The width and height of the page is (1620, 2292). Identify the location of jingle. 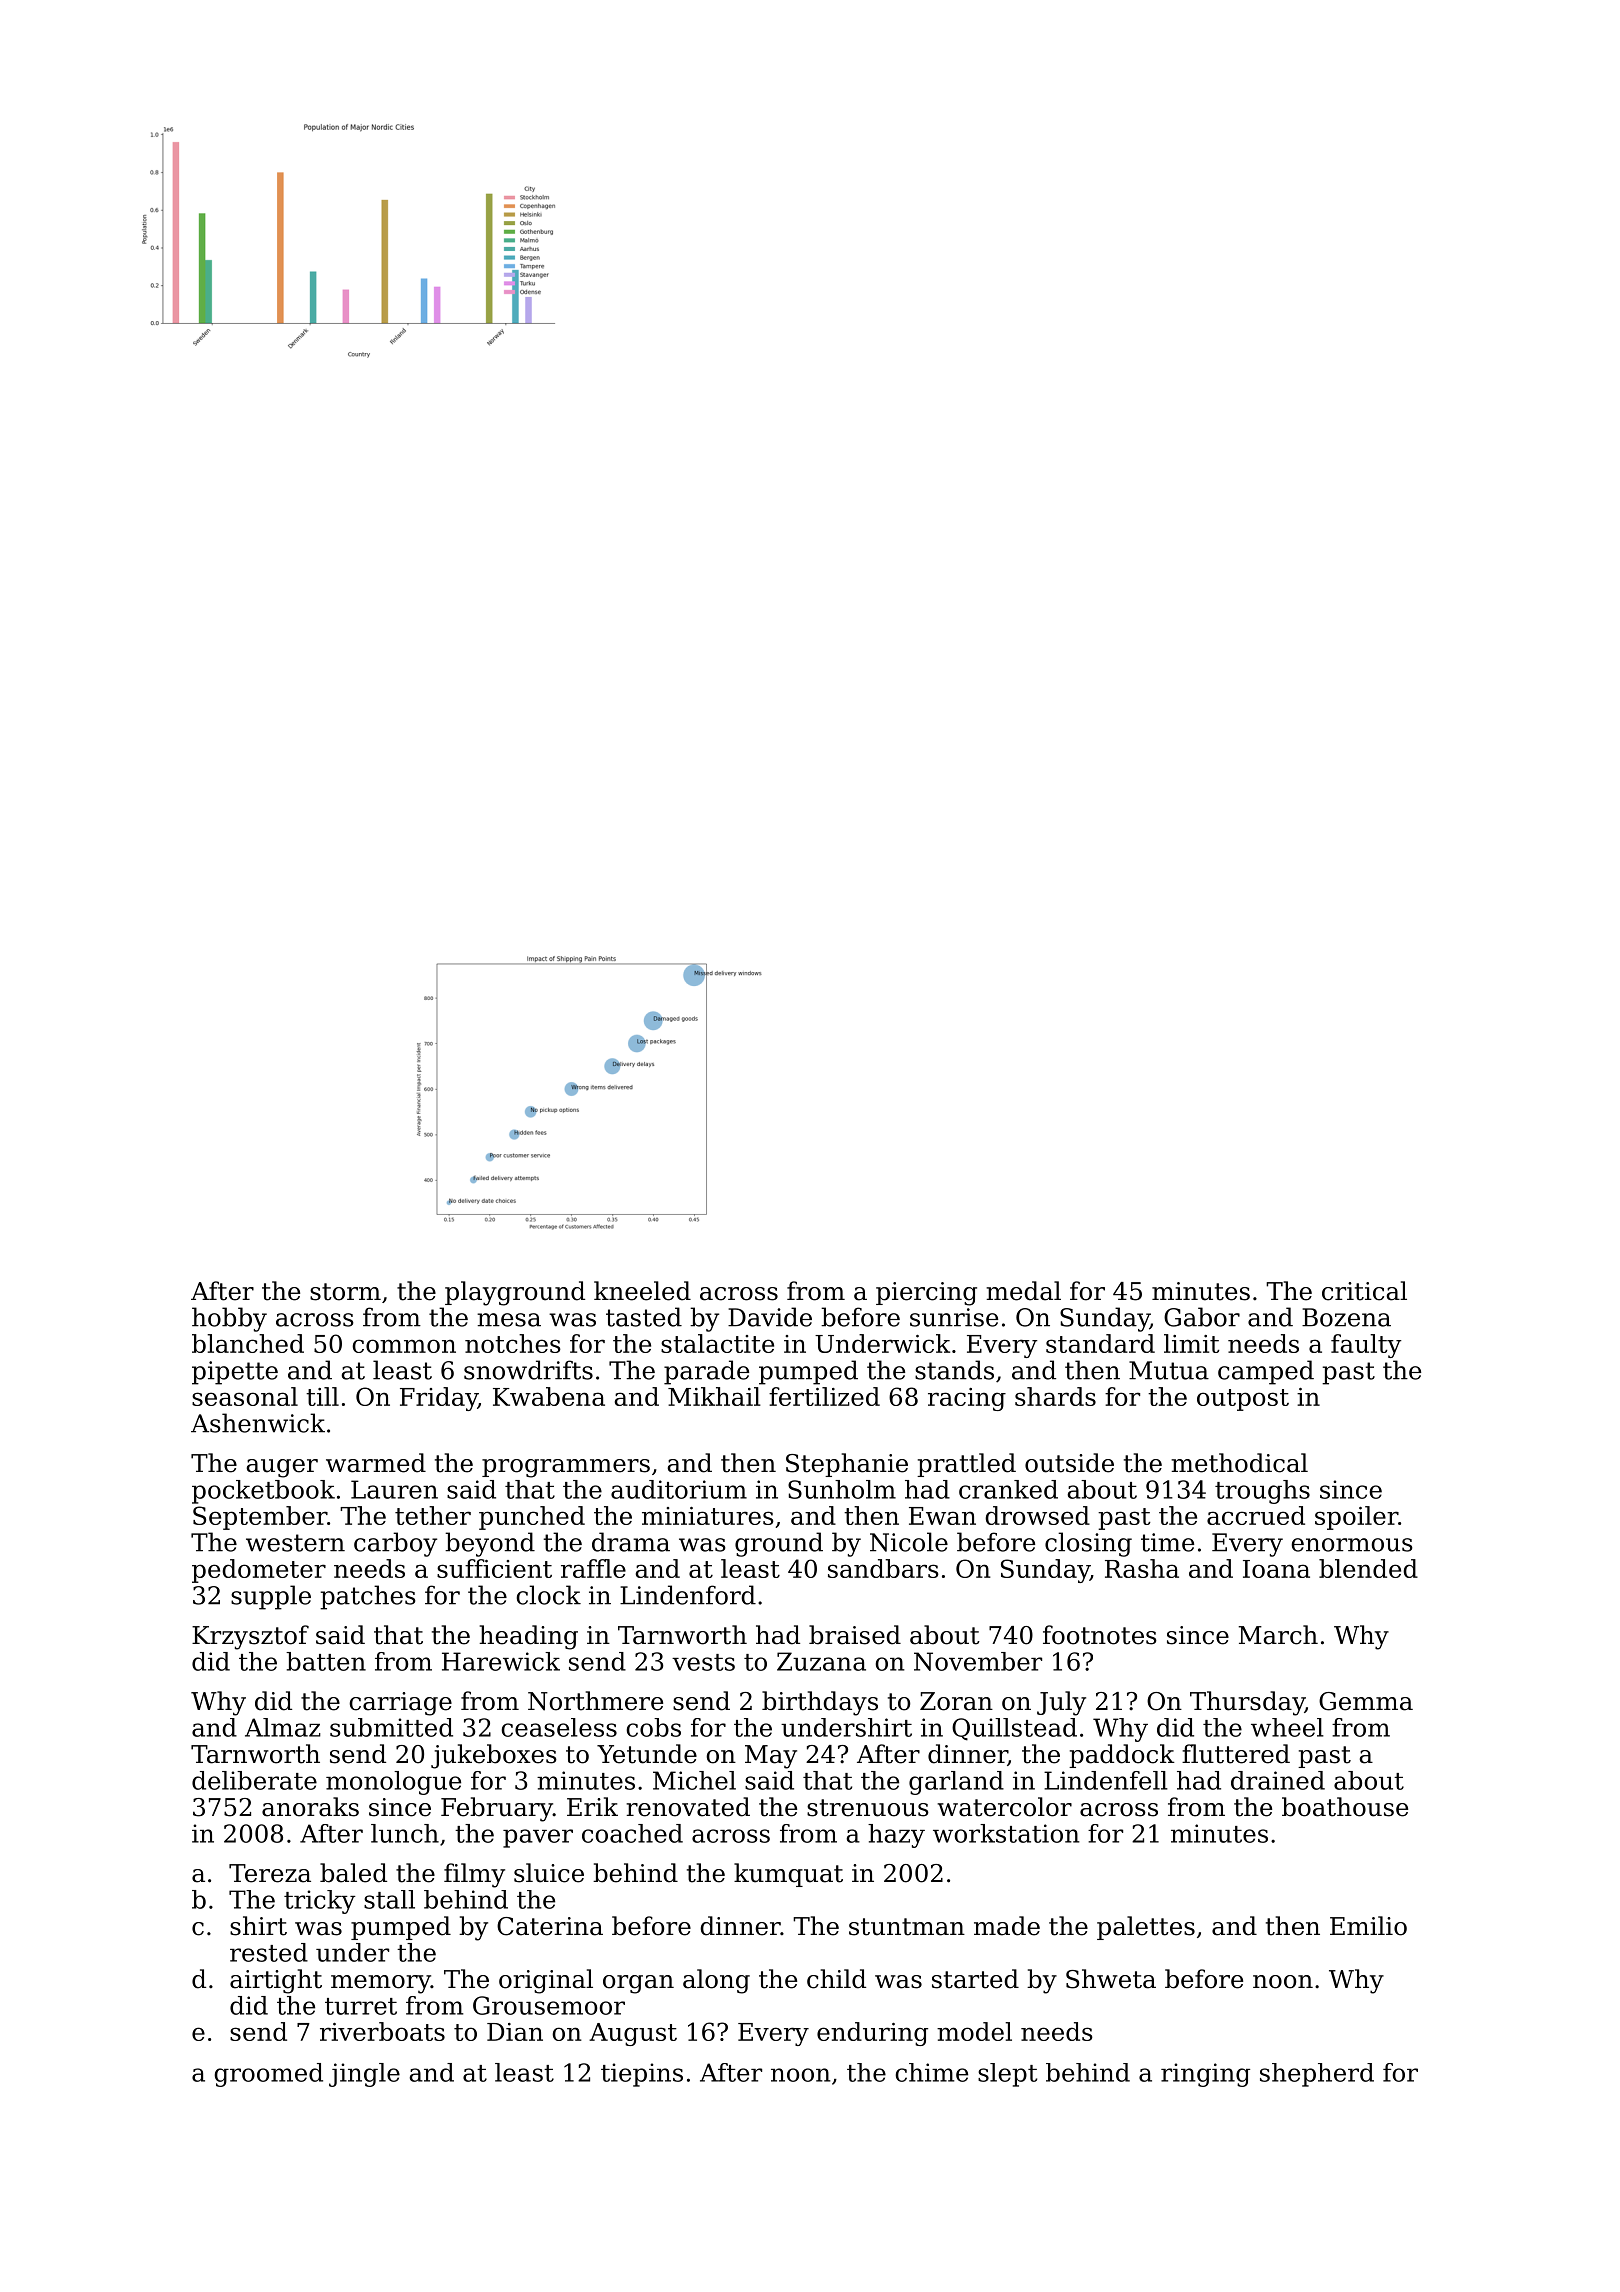
(364, 2075).
